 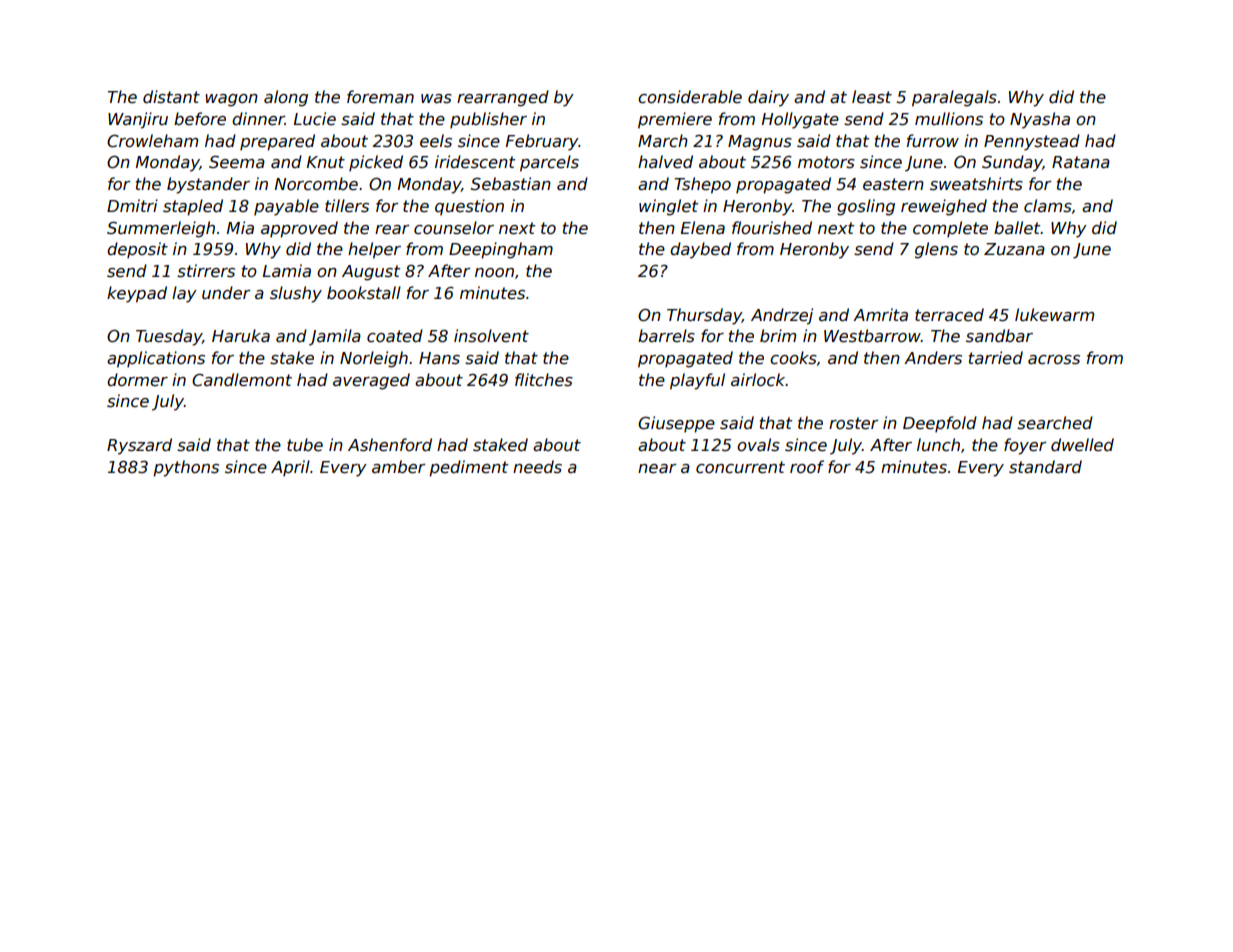 I want to click on Nyasha, so click(x=1040, y=120).
